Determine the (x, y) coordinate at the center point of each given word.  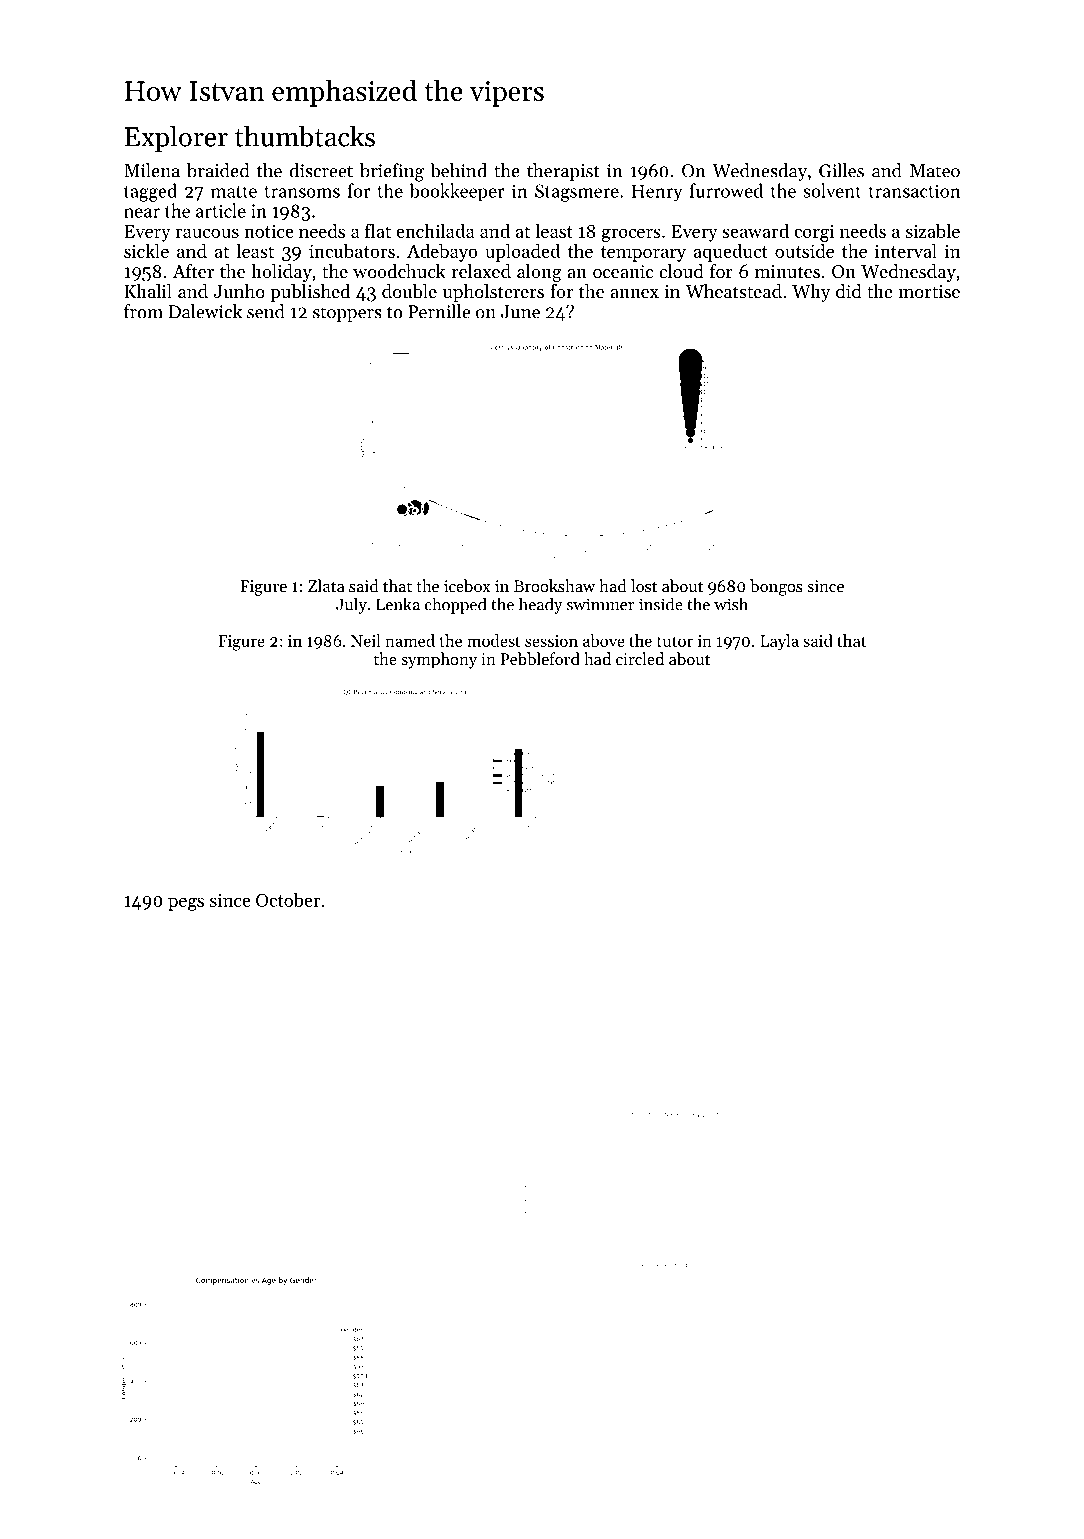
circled (640, 658)
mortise (929, 291)
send (266, 311)
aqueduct (730, 252)
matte (234, 192)
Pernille (439, 311)
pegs (186, 904)
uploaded (522, 252)
